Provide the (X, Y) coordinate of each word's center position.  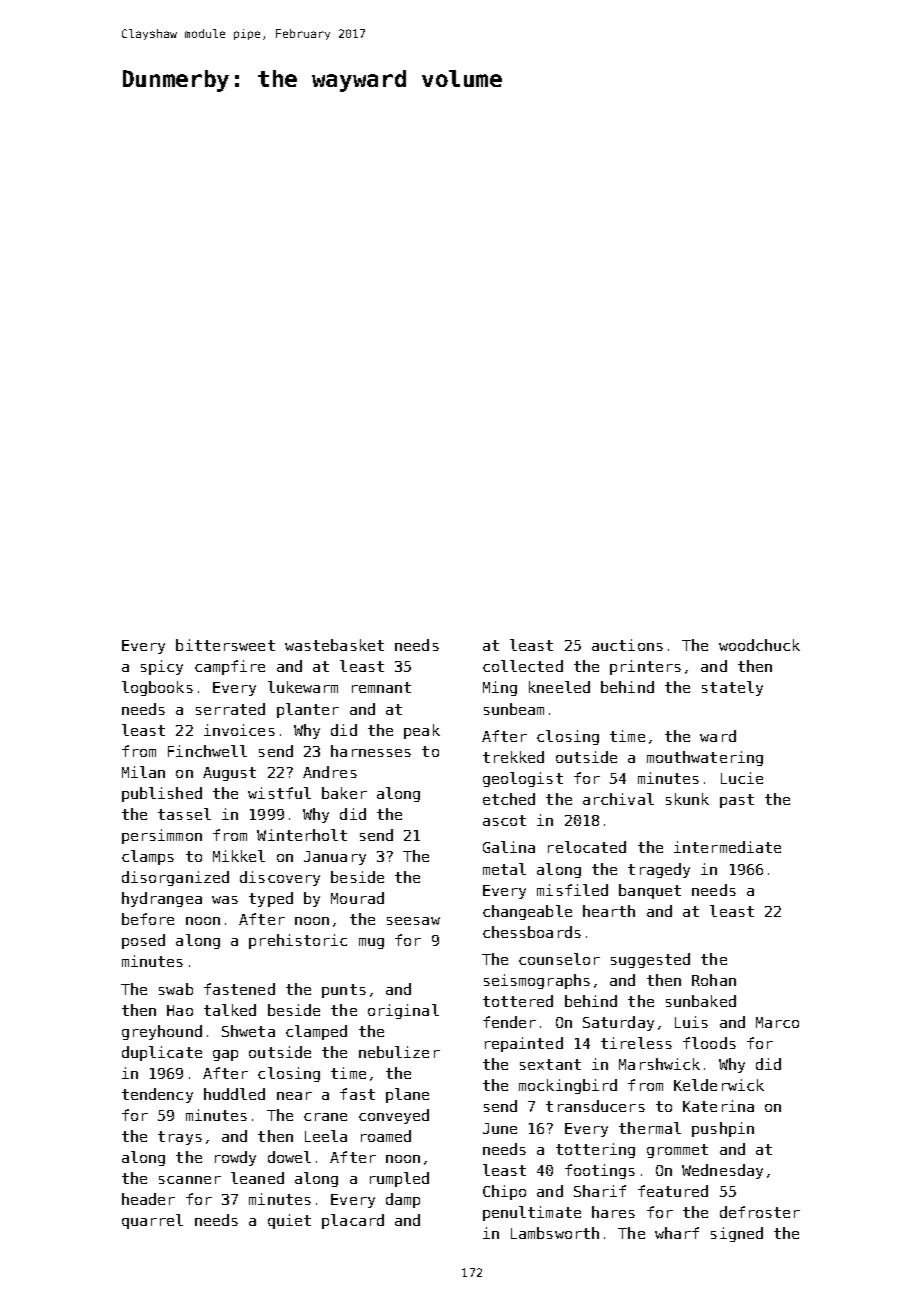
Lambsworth (555, 1233)
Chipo (504, 1192)
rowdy (235, 1158)
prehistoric (298, 941)
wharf (677, 1233)
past (737, 801)
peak (422, 731)
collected (523, 666)
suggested (650, 960)
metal (504, 869)
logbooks (157, 688)
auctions (627, 645)
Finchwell (207, 751)
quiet (289, 1221)
